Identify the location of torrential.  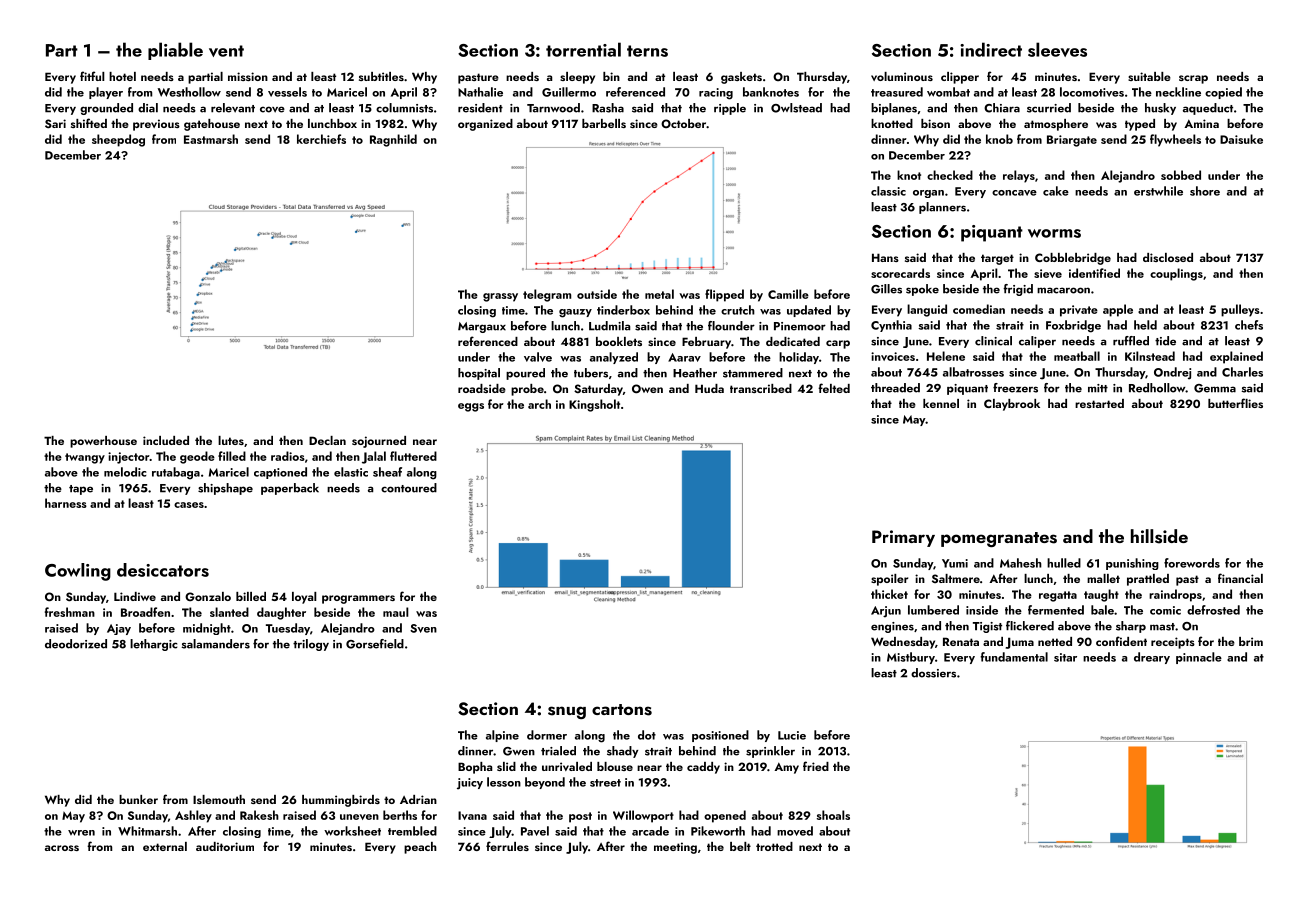
(583, 49).
